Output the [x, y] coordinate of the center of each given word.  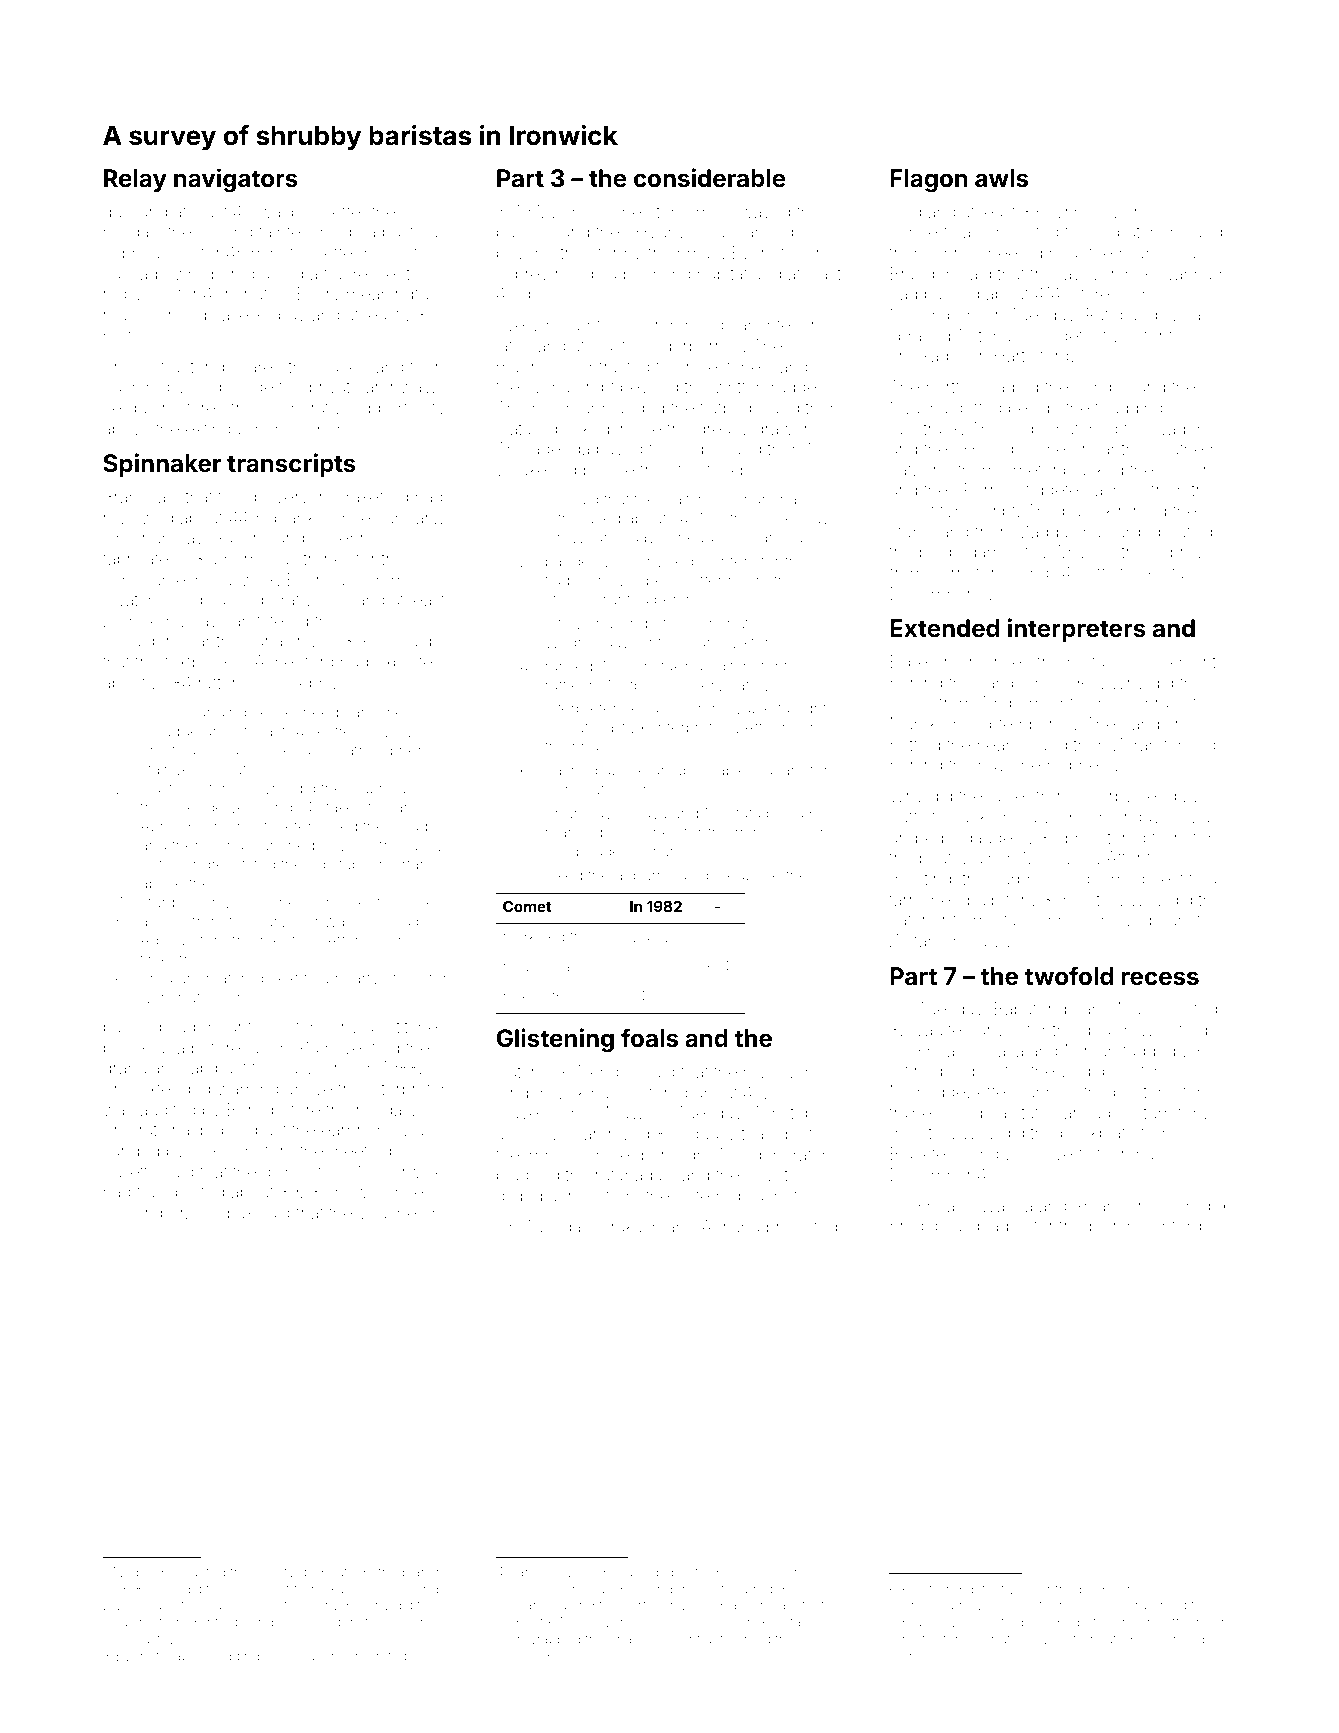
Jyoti [773, 1176]
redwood [137, 293]
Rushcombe [365, 1588]
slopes [974, 1072]
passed [952, 295]
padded [132, 1028]
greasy [723, 432]
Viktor [749, 642]
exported [408, 663]
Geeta [1162, 572]
